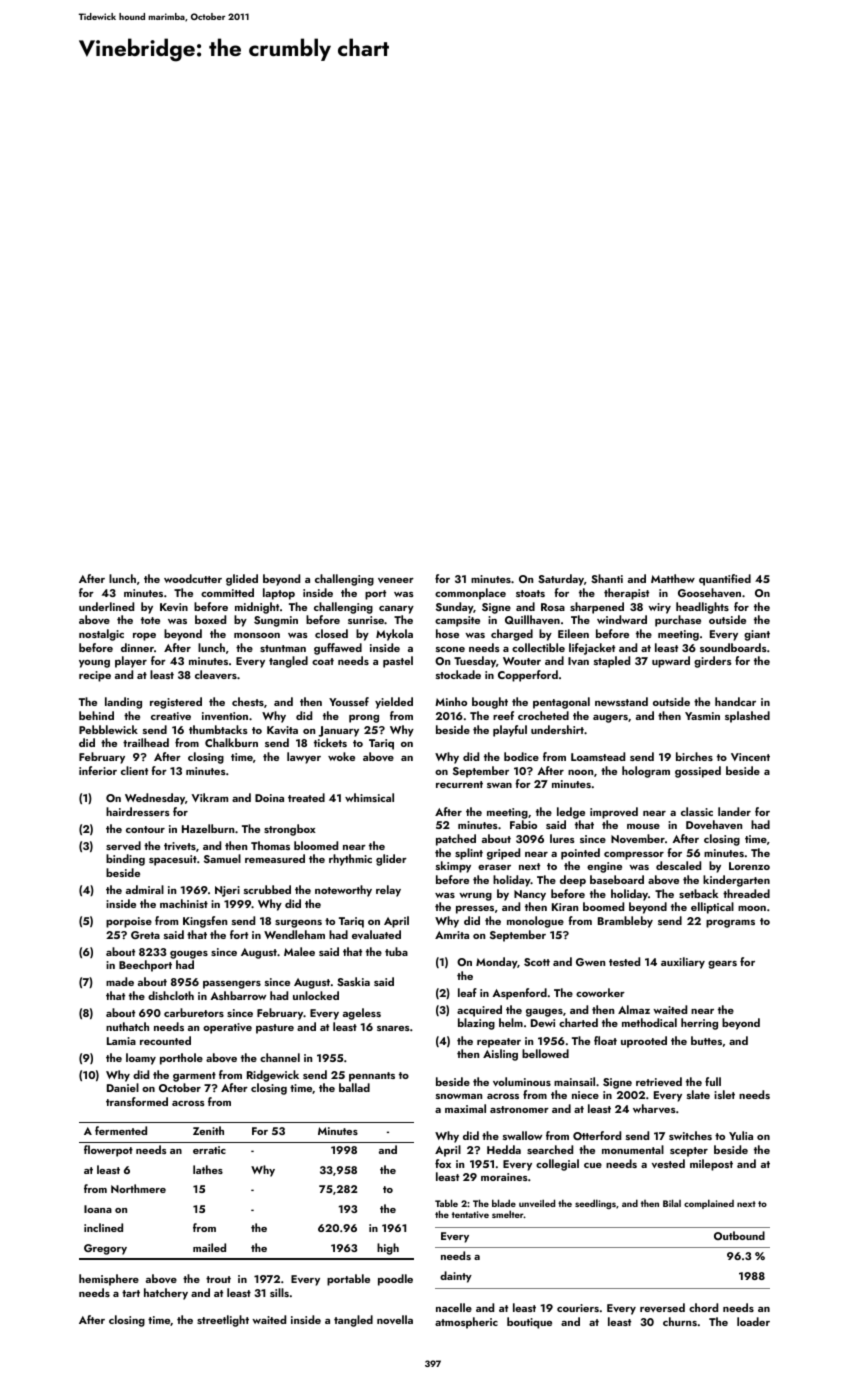 This page has width=849, height=1400. Describe the element at coordinates (131, 1293) in the page. I see `tart` at that location.
